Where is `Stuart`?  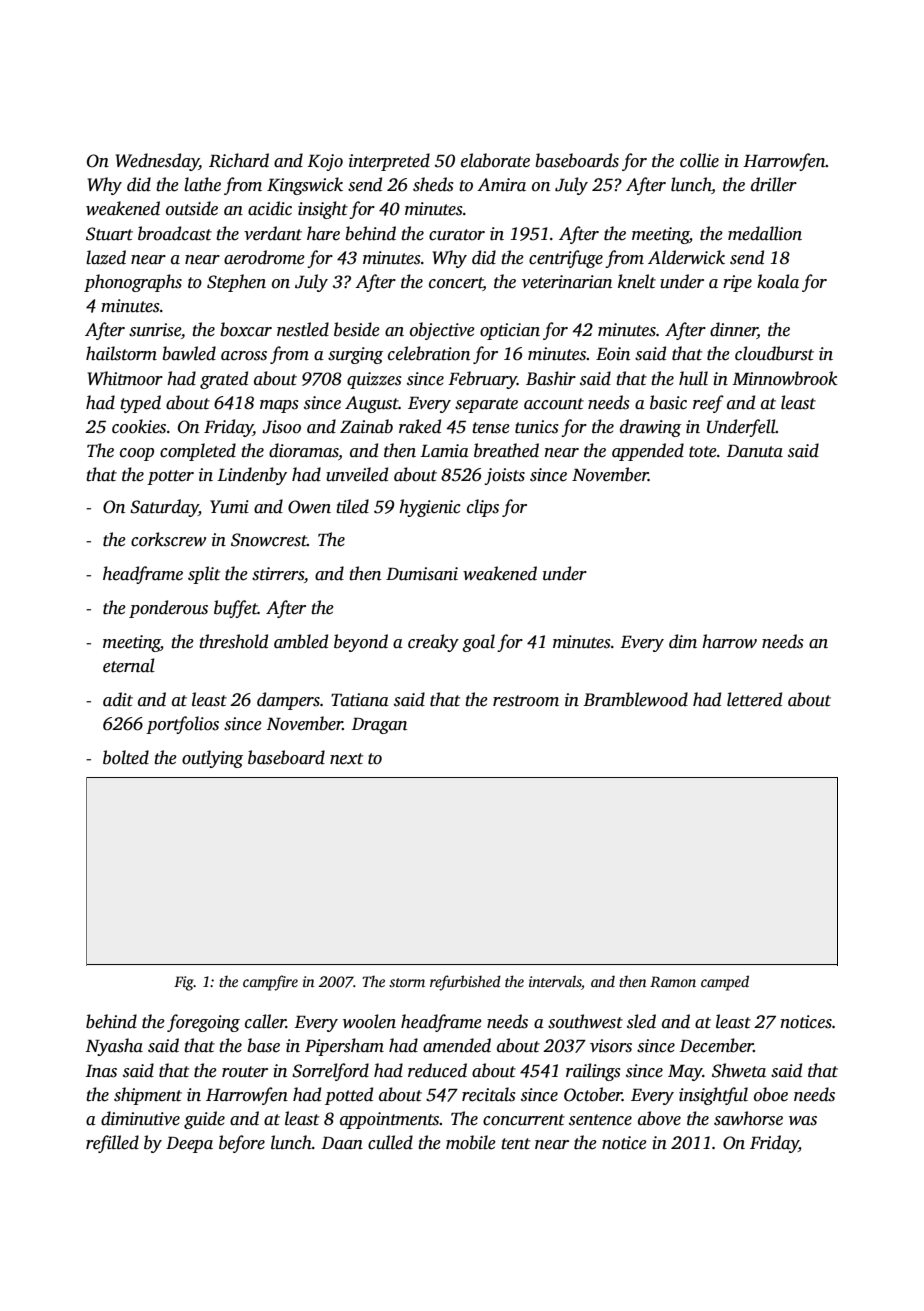
Stuart is located at coordinates (109, 234).
